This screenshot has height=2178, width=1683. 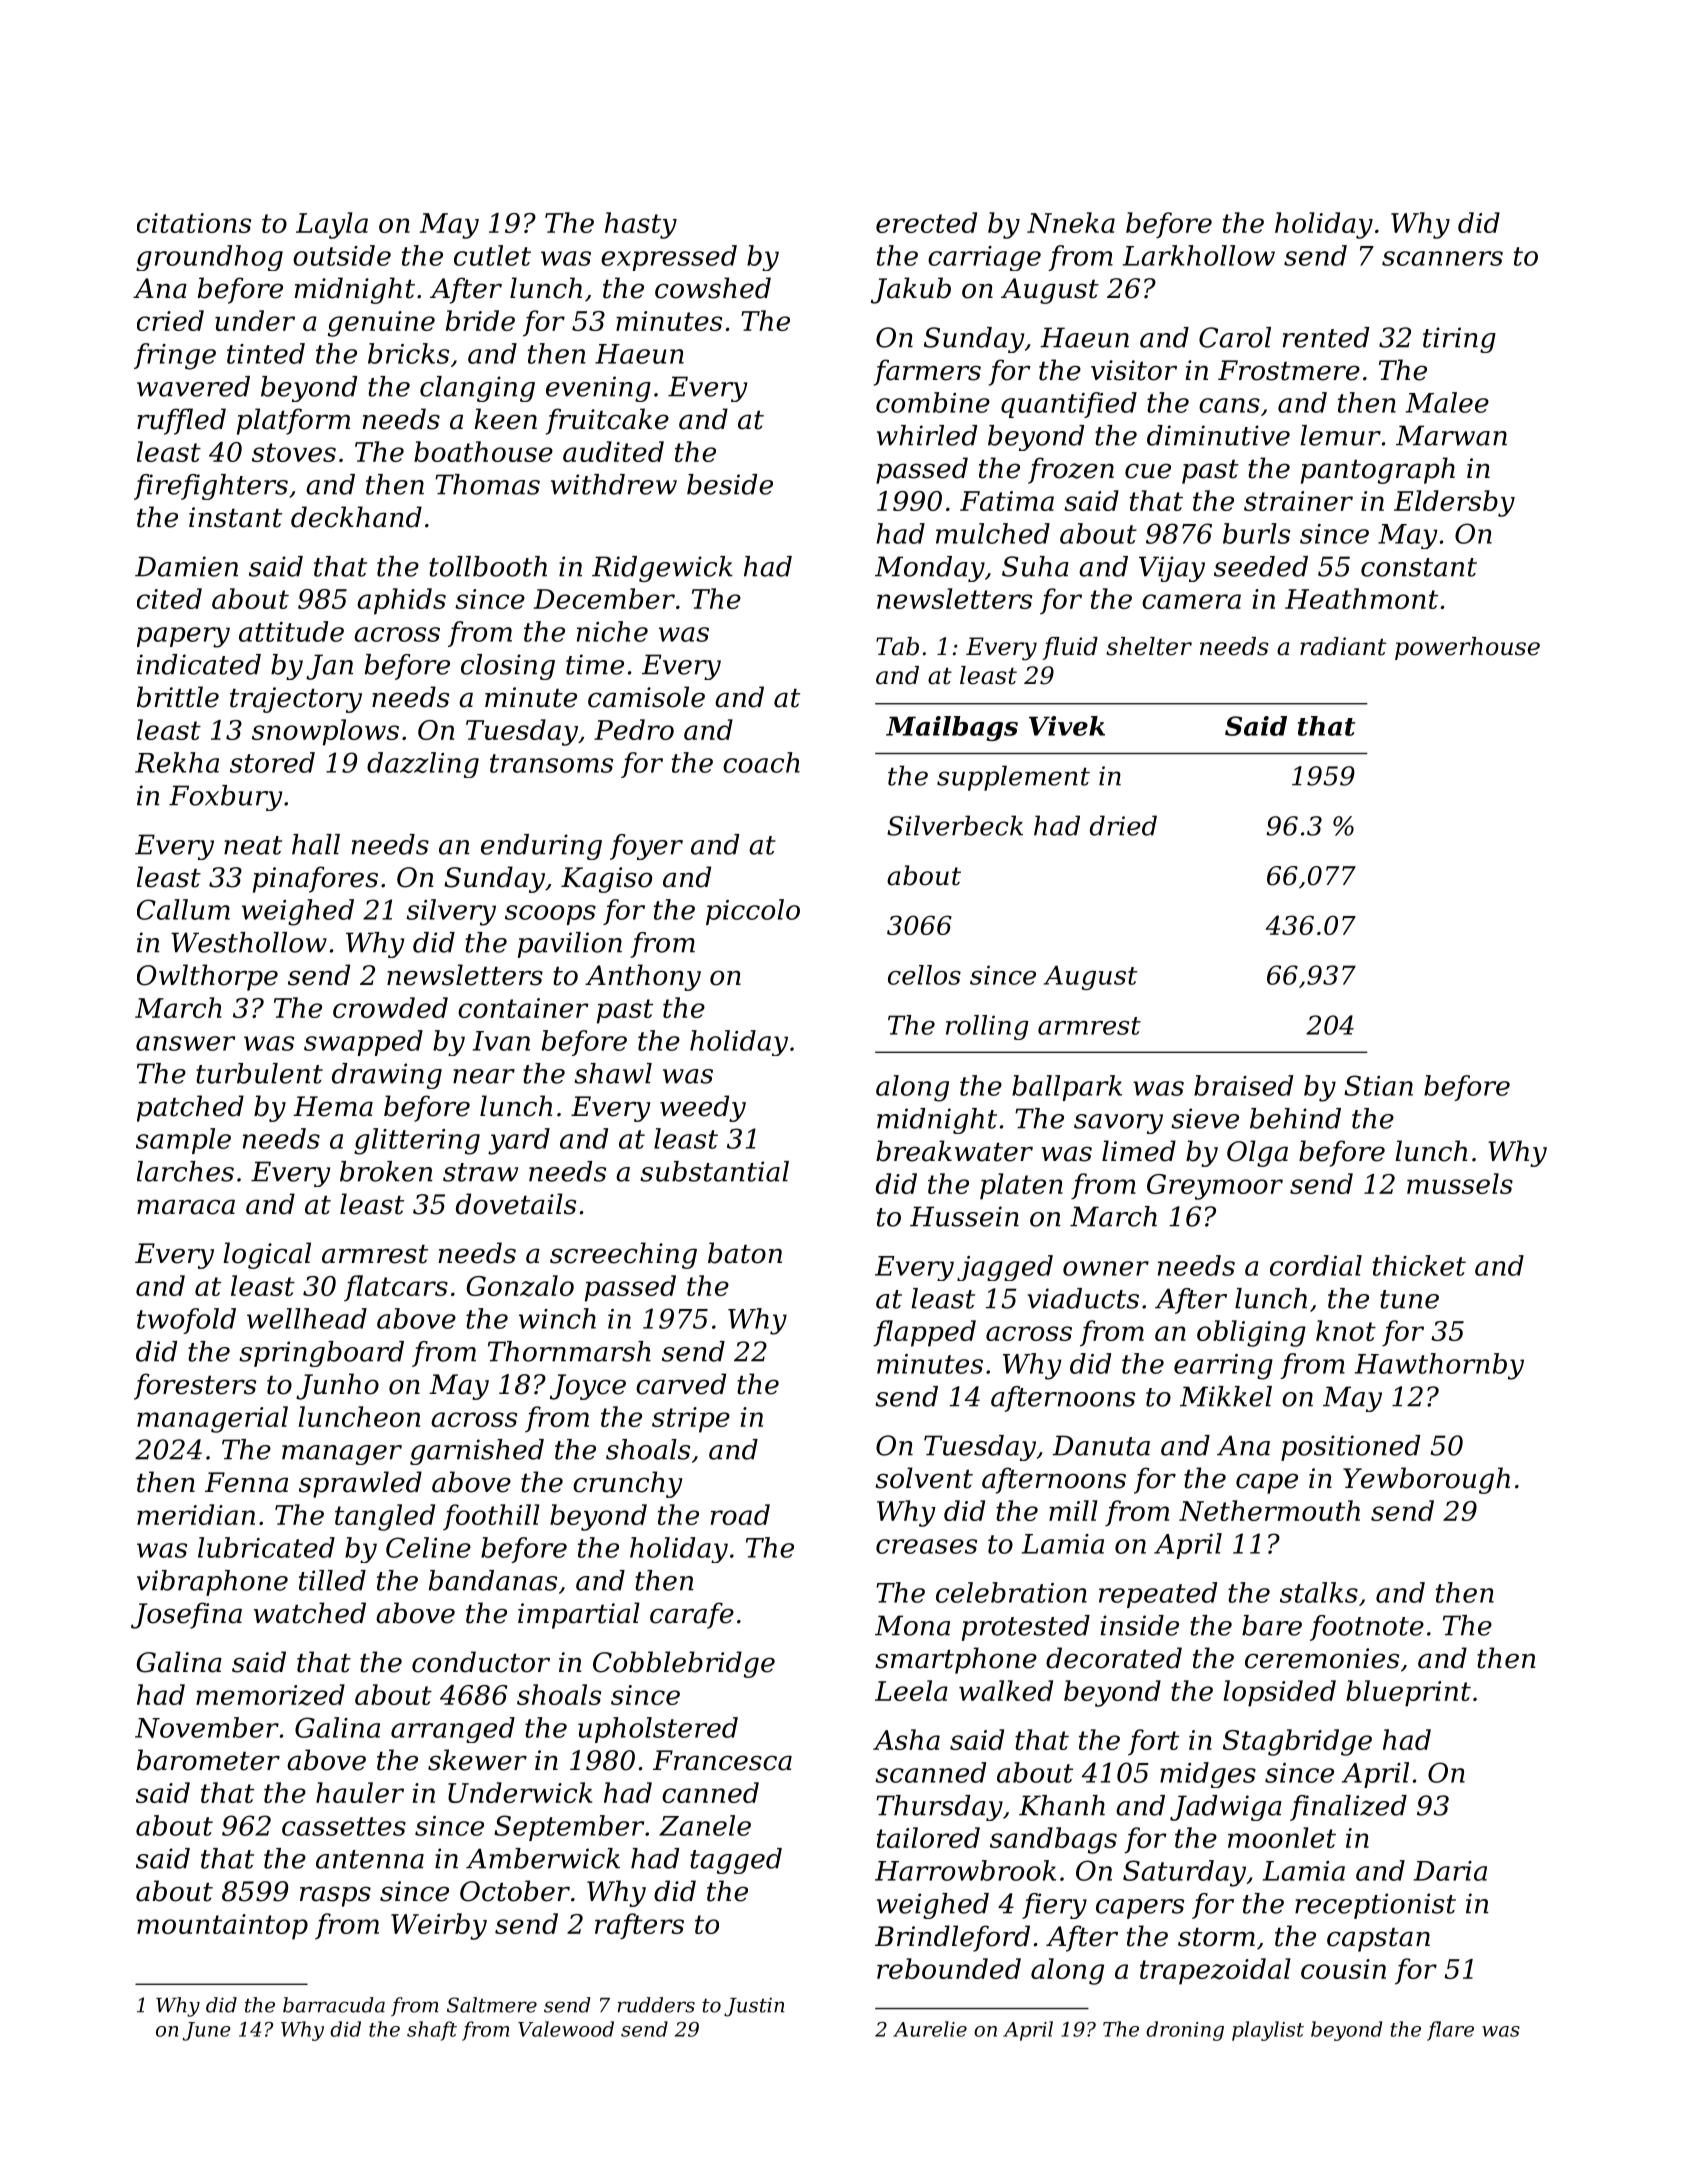 I want to click on whirled, so click(x=927, y=435).
